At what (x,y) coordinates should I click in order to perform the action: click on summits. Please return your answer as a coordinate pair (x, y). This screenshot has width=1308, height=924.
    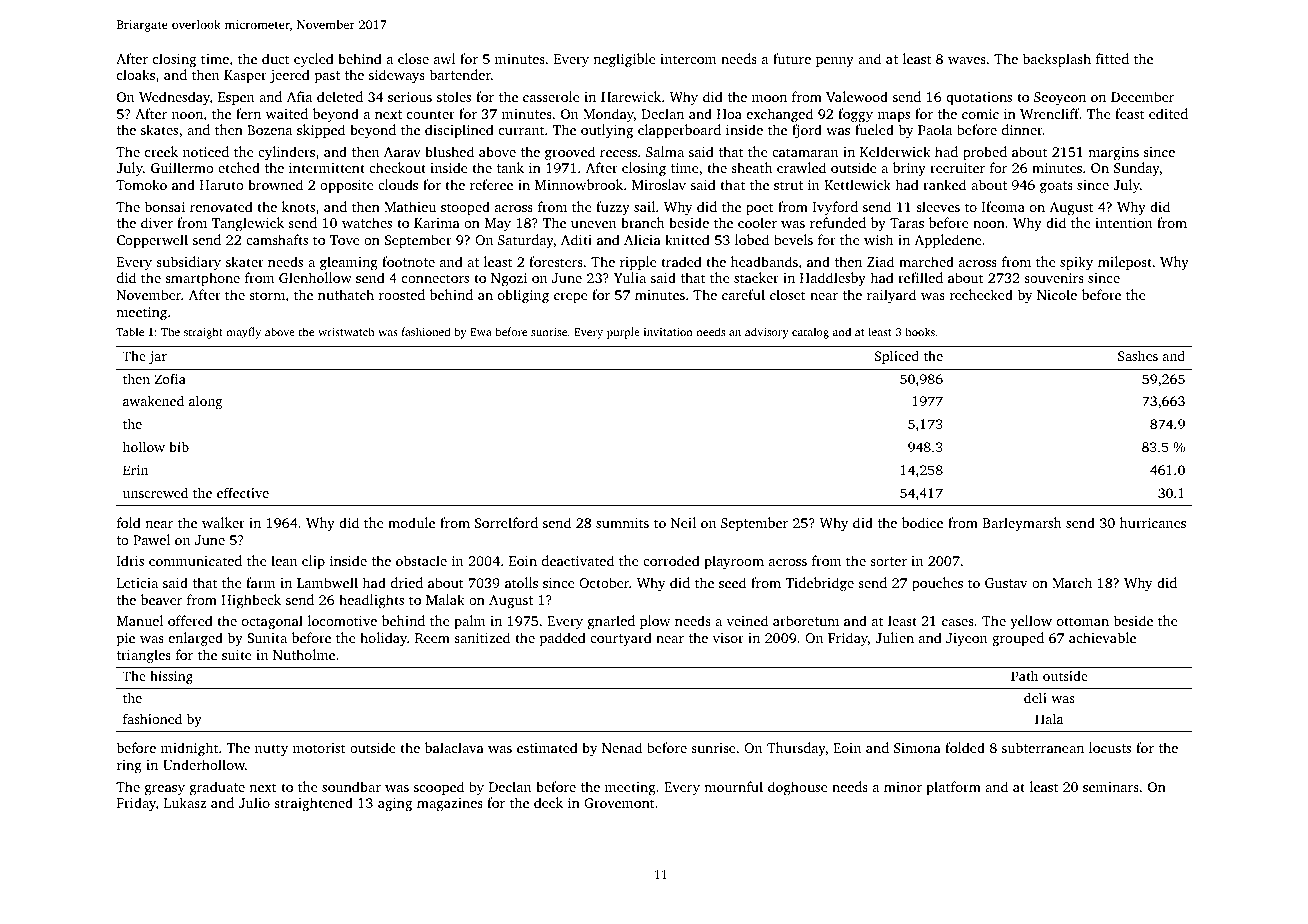
    Looking at the image, I should click on (622, 523).
